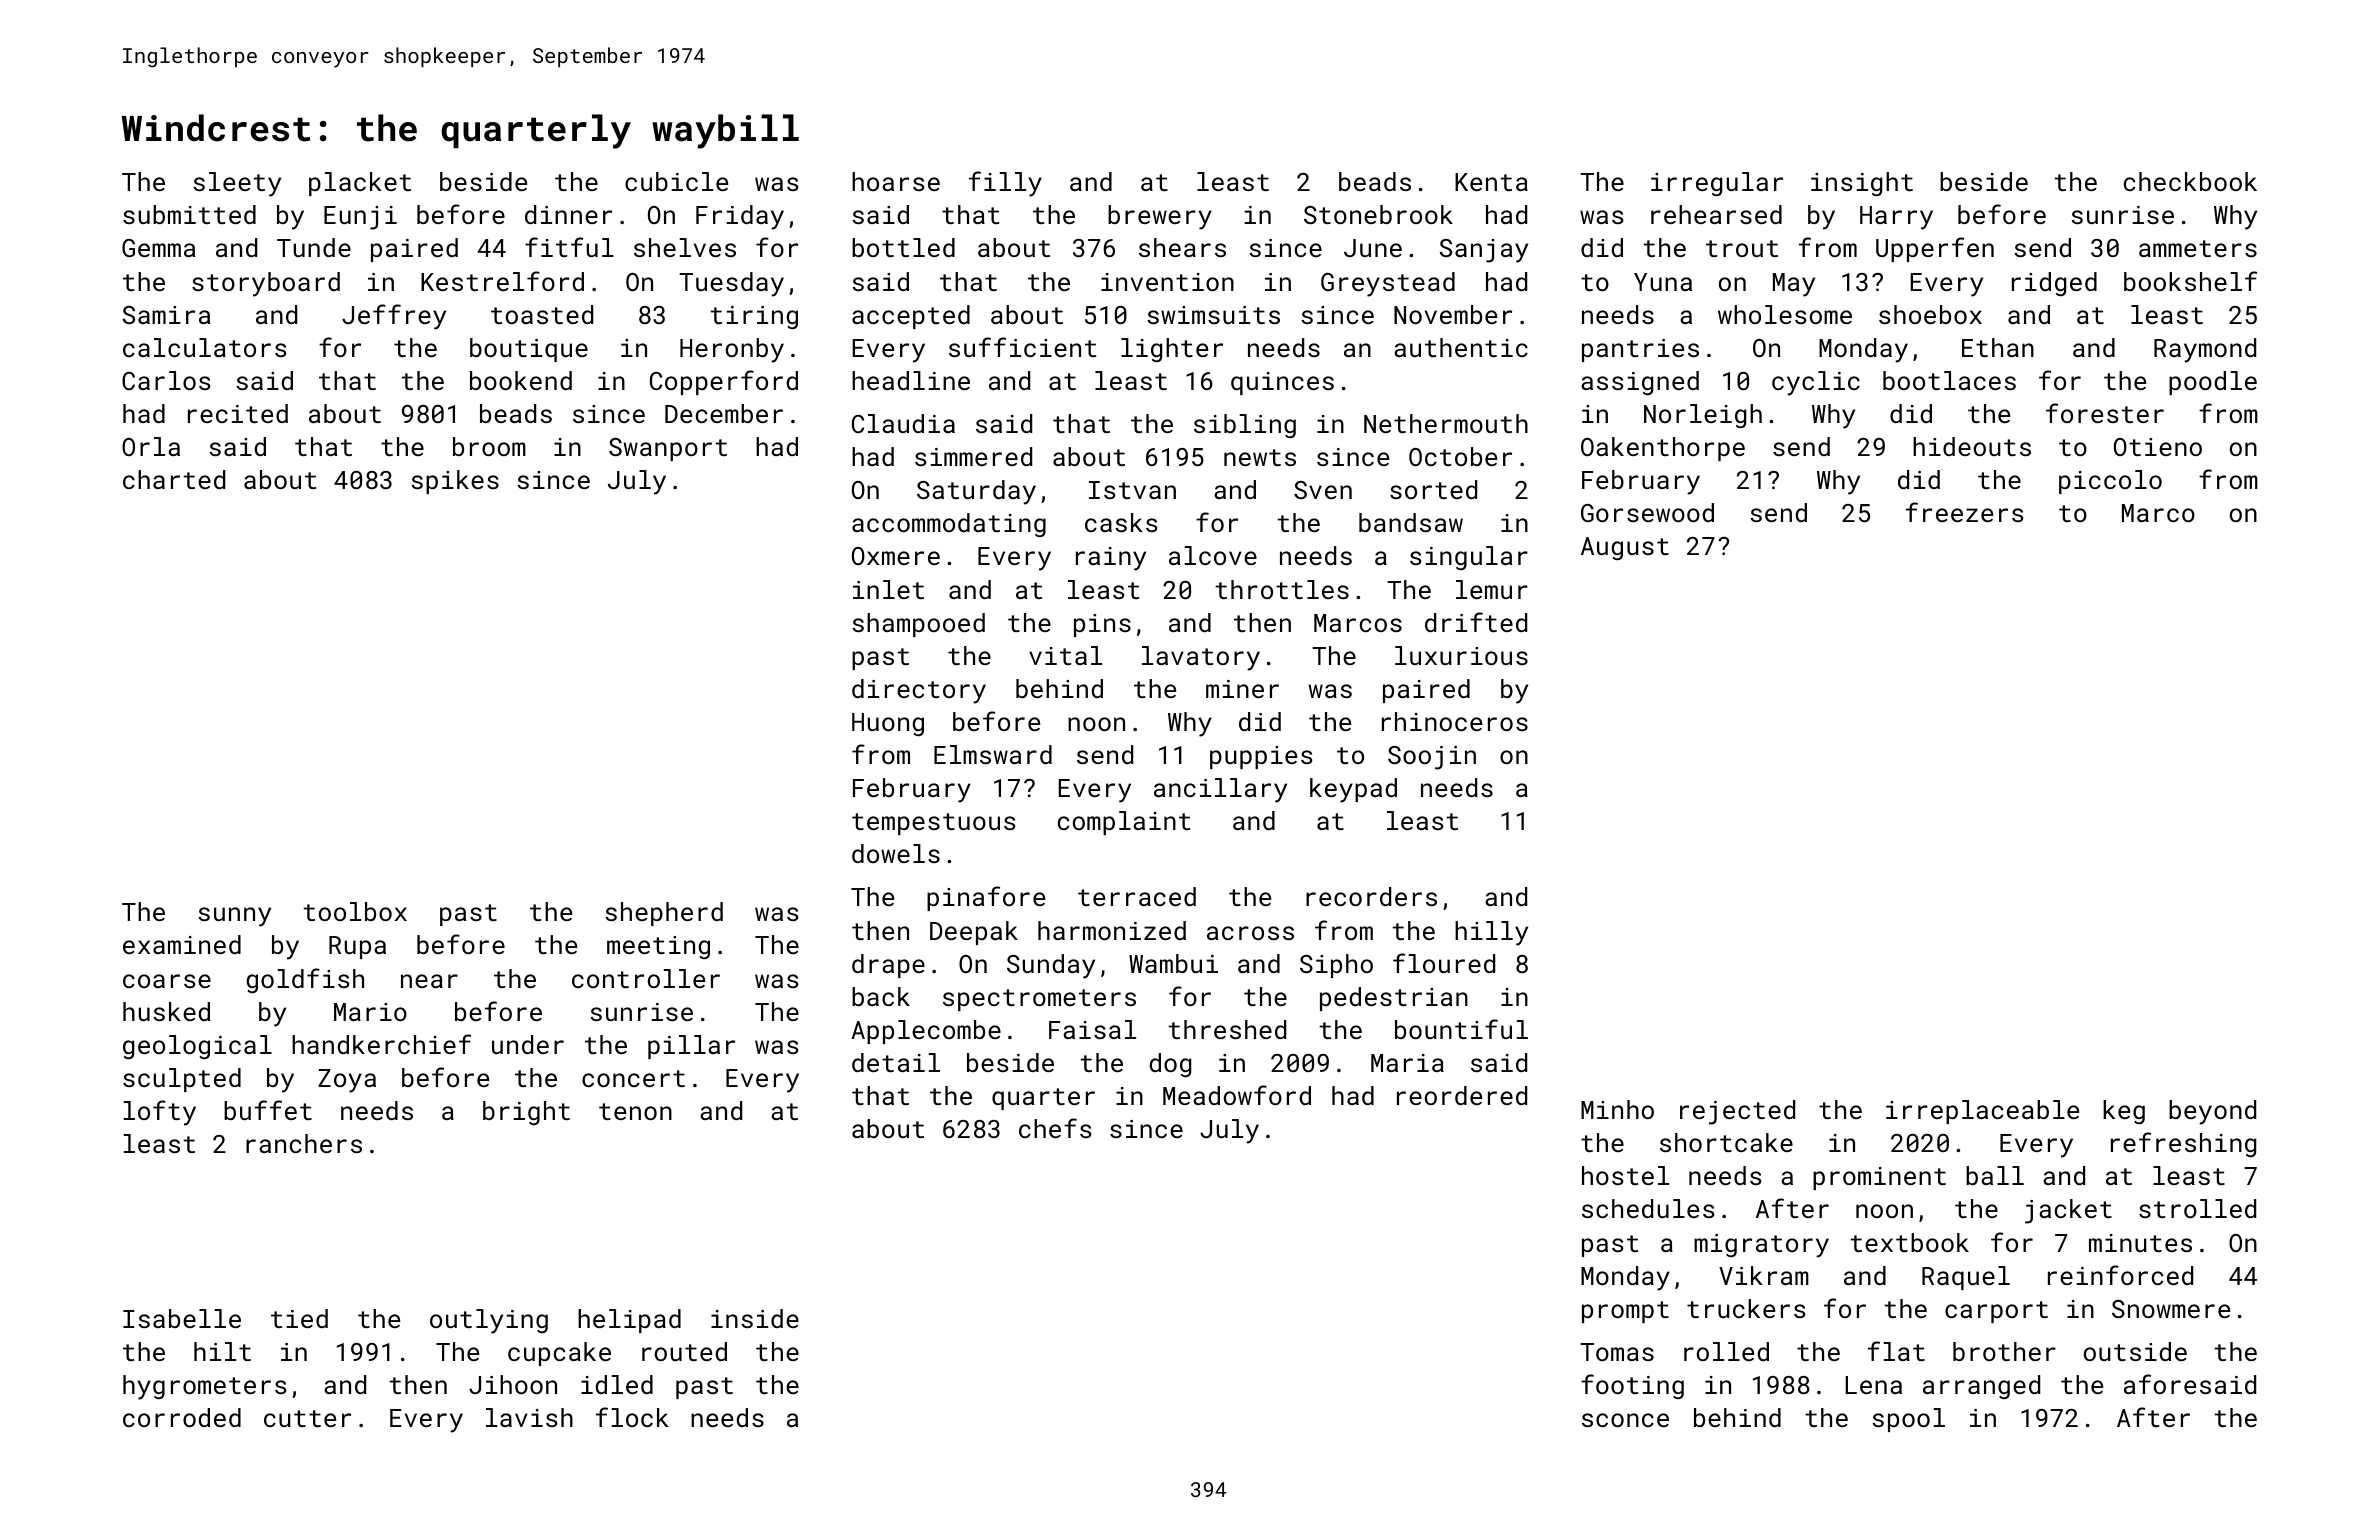 The height and width of the document is (1540, 2380). I want to click on checkbook, so click(2190, 181).
